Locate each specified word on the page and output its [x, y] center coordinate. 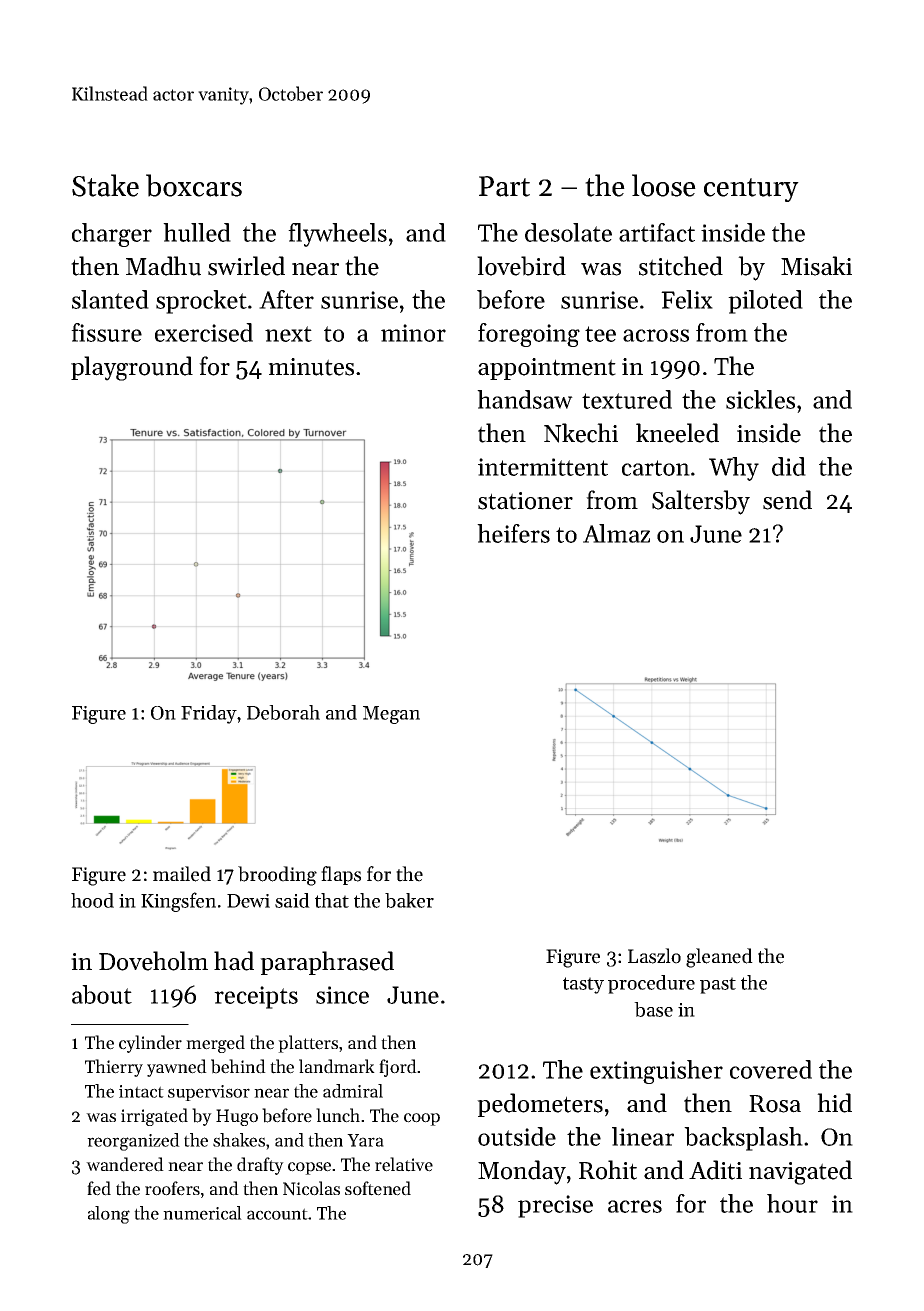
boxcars [194, 185]
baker [409, 900]
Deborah [283, 712]
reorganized [133, 1142]
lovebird [521, 266]
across [656, 335]
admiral [353, 1091]
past [718, 985]
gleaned [719, 958]
